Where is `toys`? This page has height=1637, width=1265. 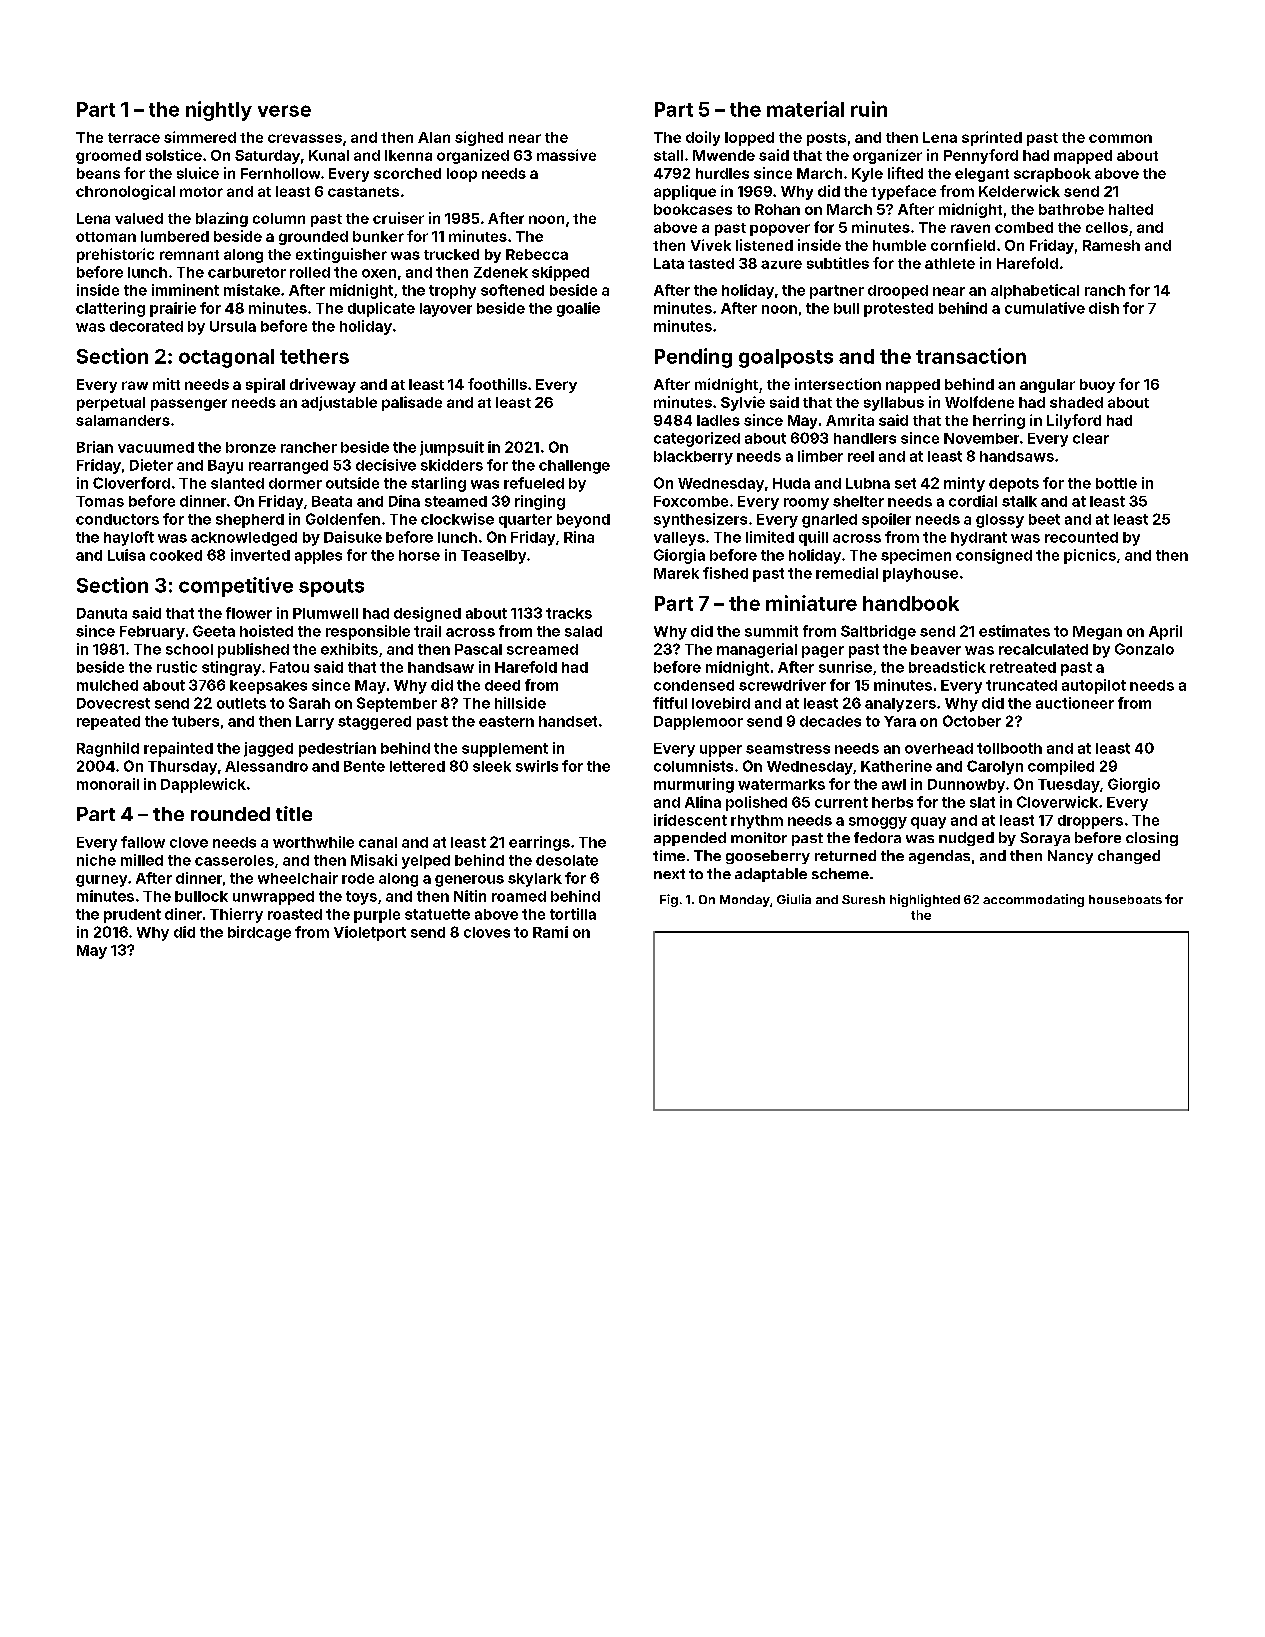
toys is located at coordinates (361, 898).
